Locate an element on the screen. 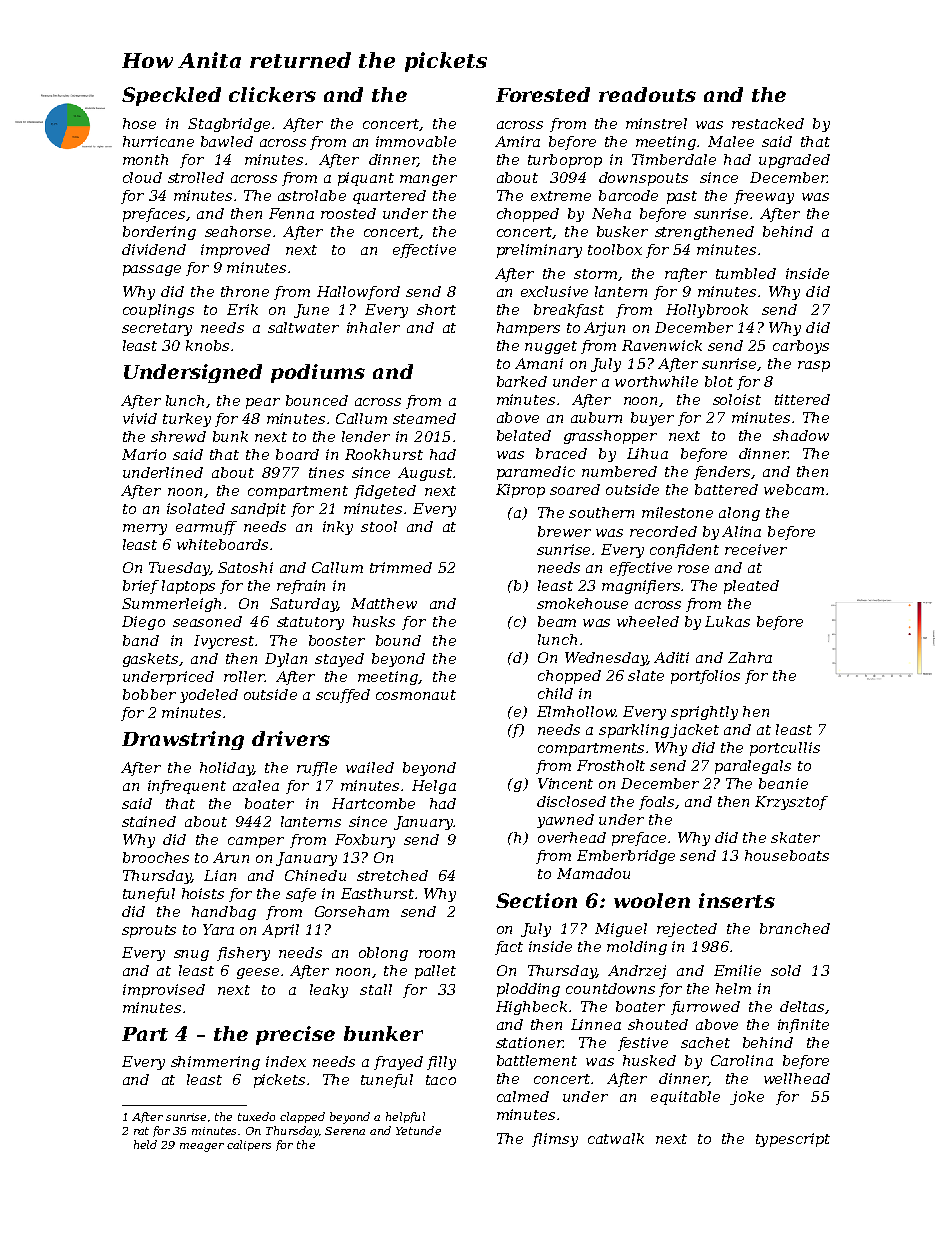 This screenshot has height=1233, width=952. along is located at coordinates (739, 514).
